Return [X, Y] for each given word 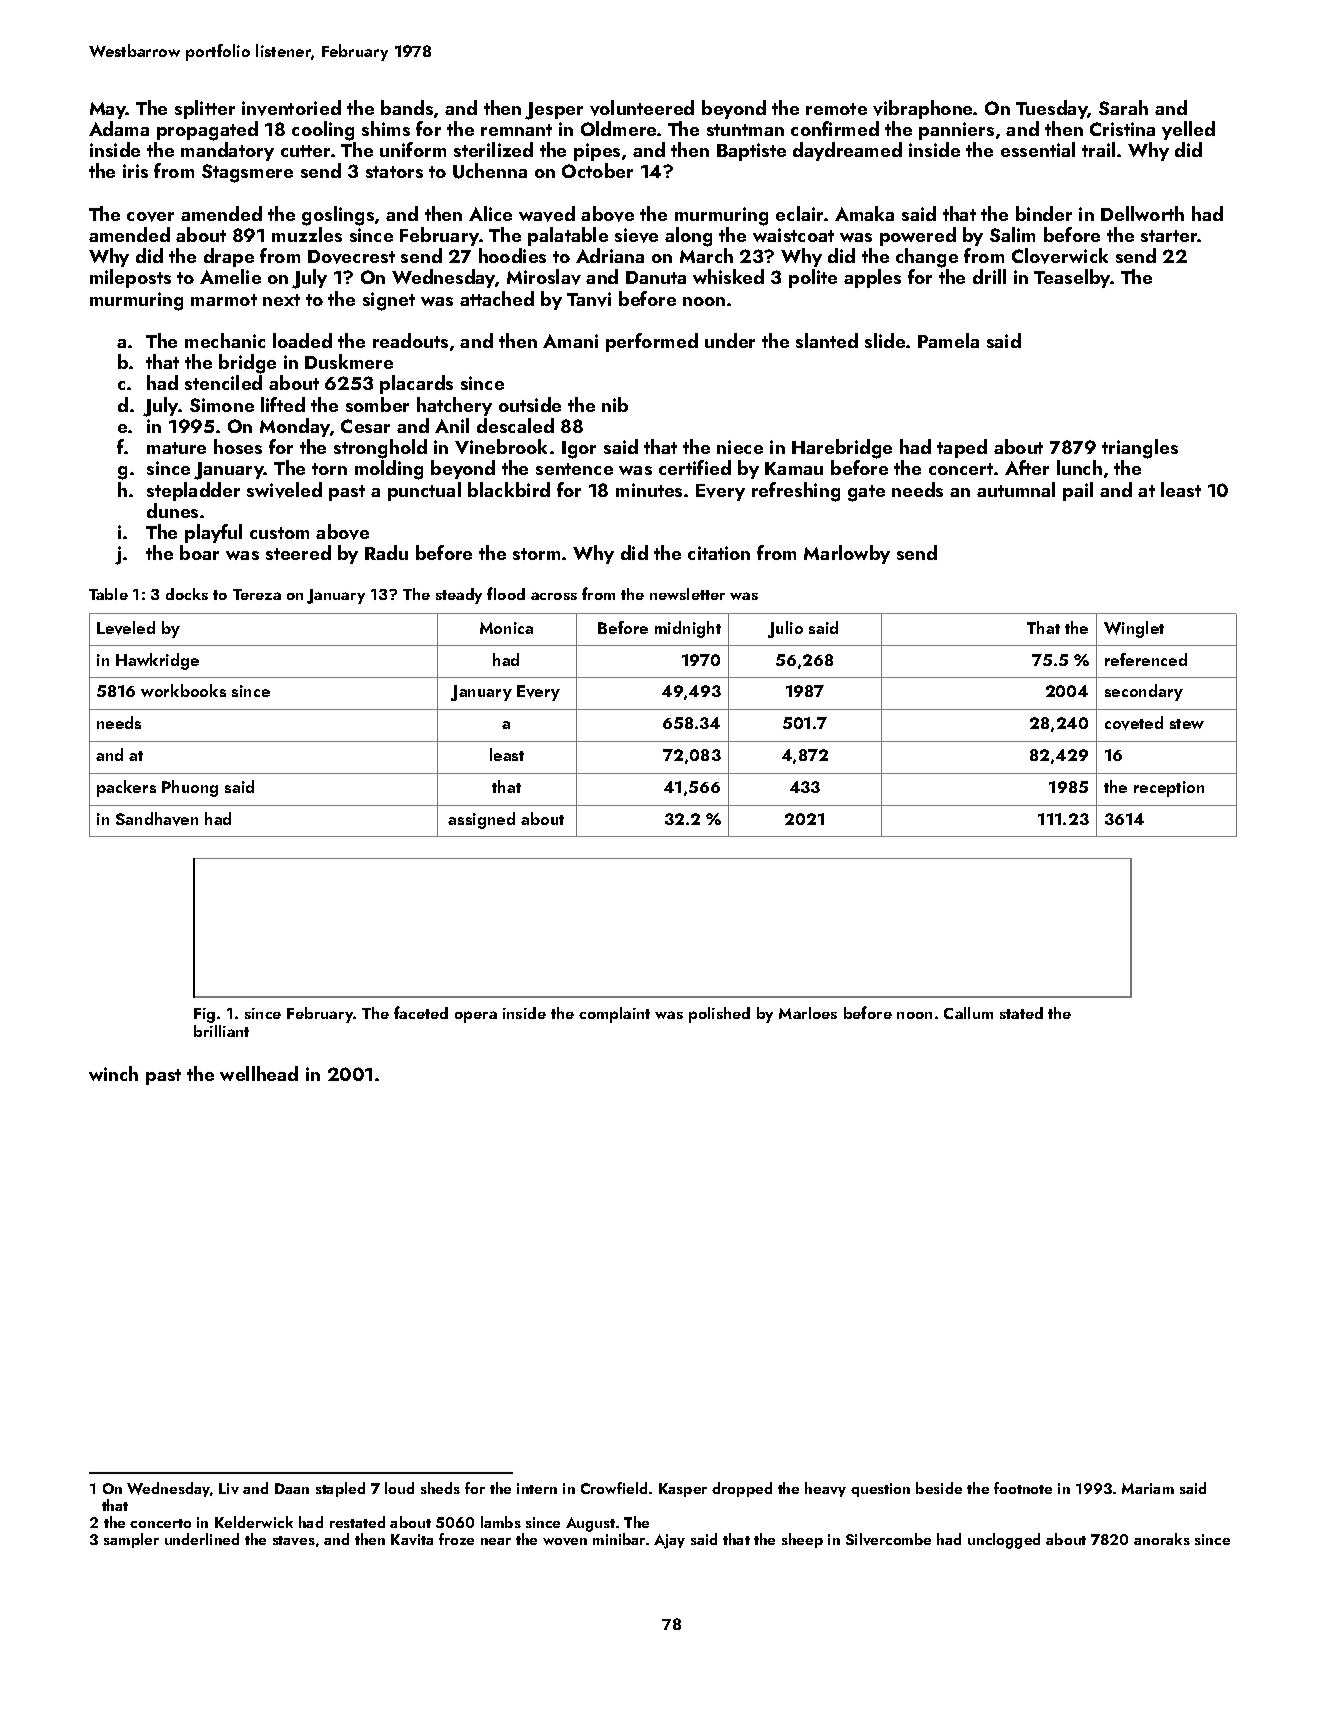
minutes [649, 490]
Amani [570, 341]
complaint [614, 1015]
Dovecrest [351, 257]
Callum [968, 1013]
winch [113, 1073]
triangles [1140, 449]
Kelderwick [254, 1522]
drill [989, 276]
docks [187, 594]
